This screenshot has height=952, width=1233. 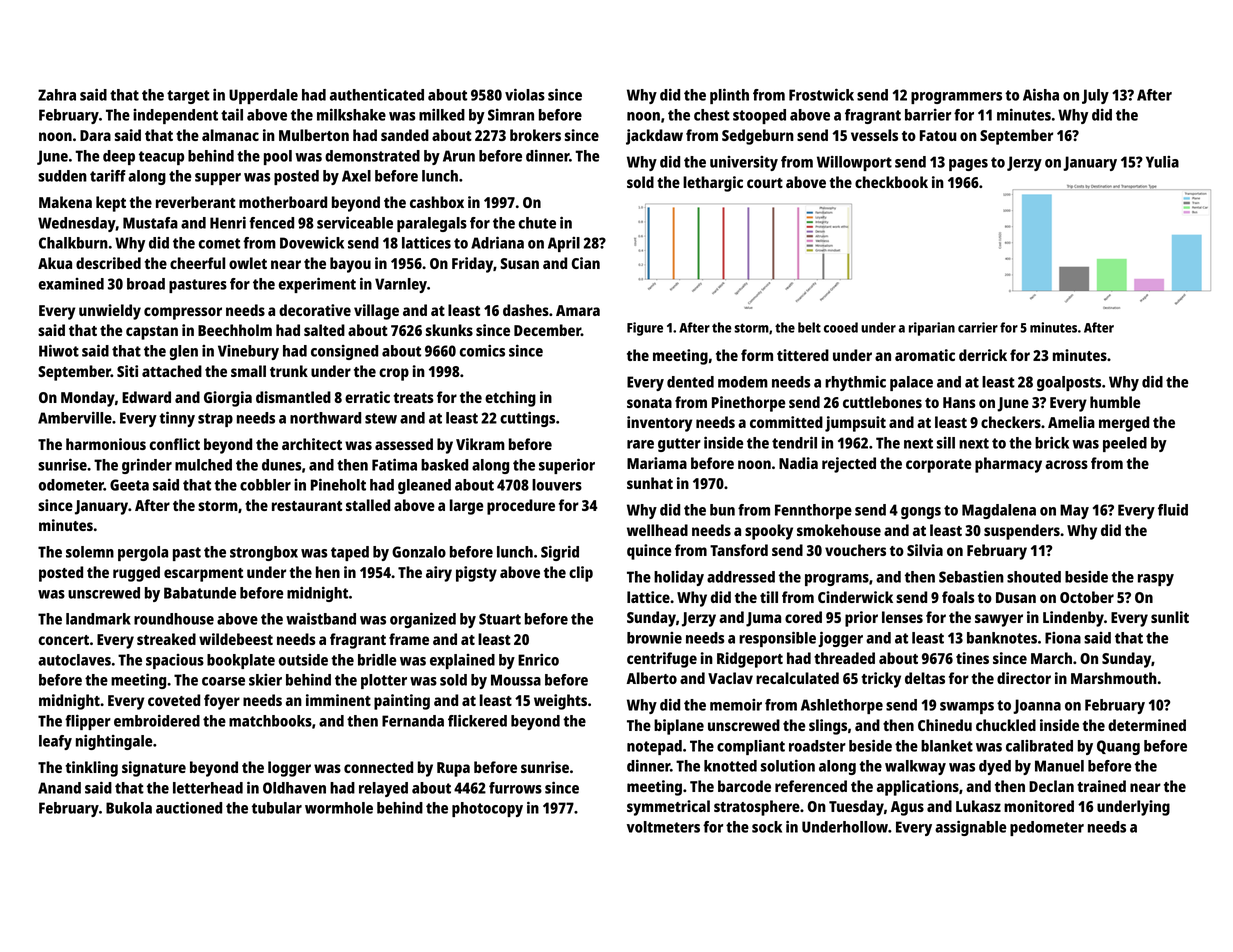 I want to click on quince, so click(x=649, y=552).
